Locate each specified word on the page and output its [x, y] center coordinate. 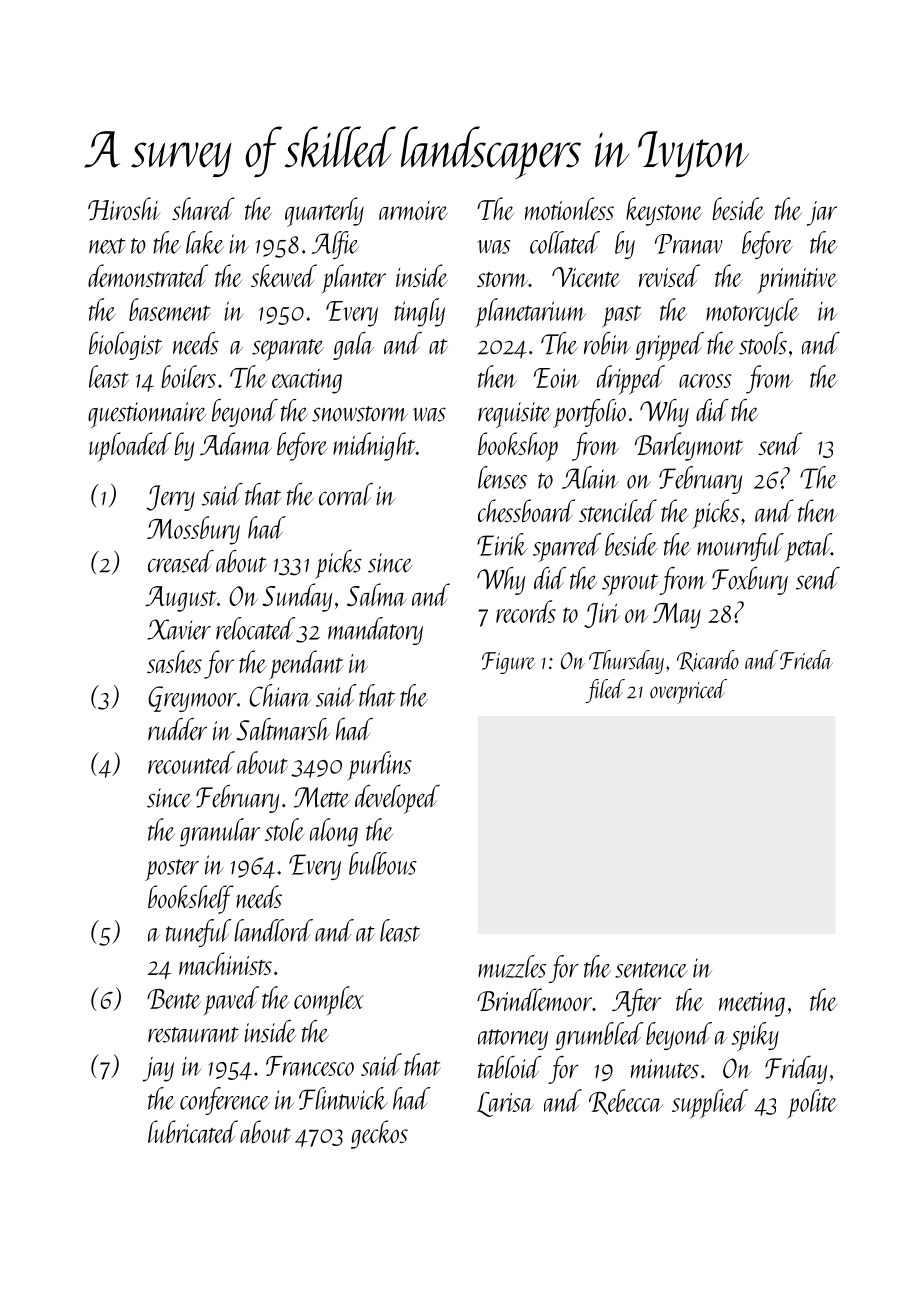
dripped [631, 379]
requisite [514, 415]
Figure [508, 663]
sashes [174, 661]
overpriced [688, 691]
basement [170, 309]
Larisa [505, 1104]
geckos [379, 1134]
